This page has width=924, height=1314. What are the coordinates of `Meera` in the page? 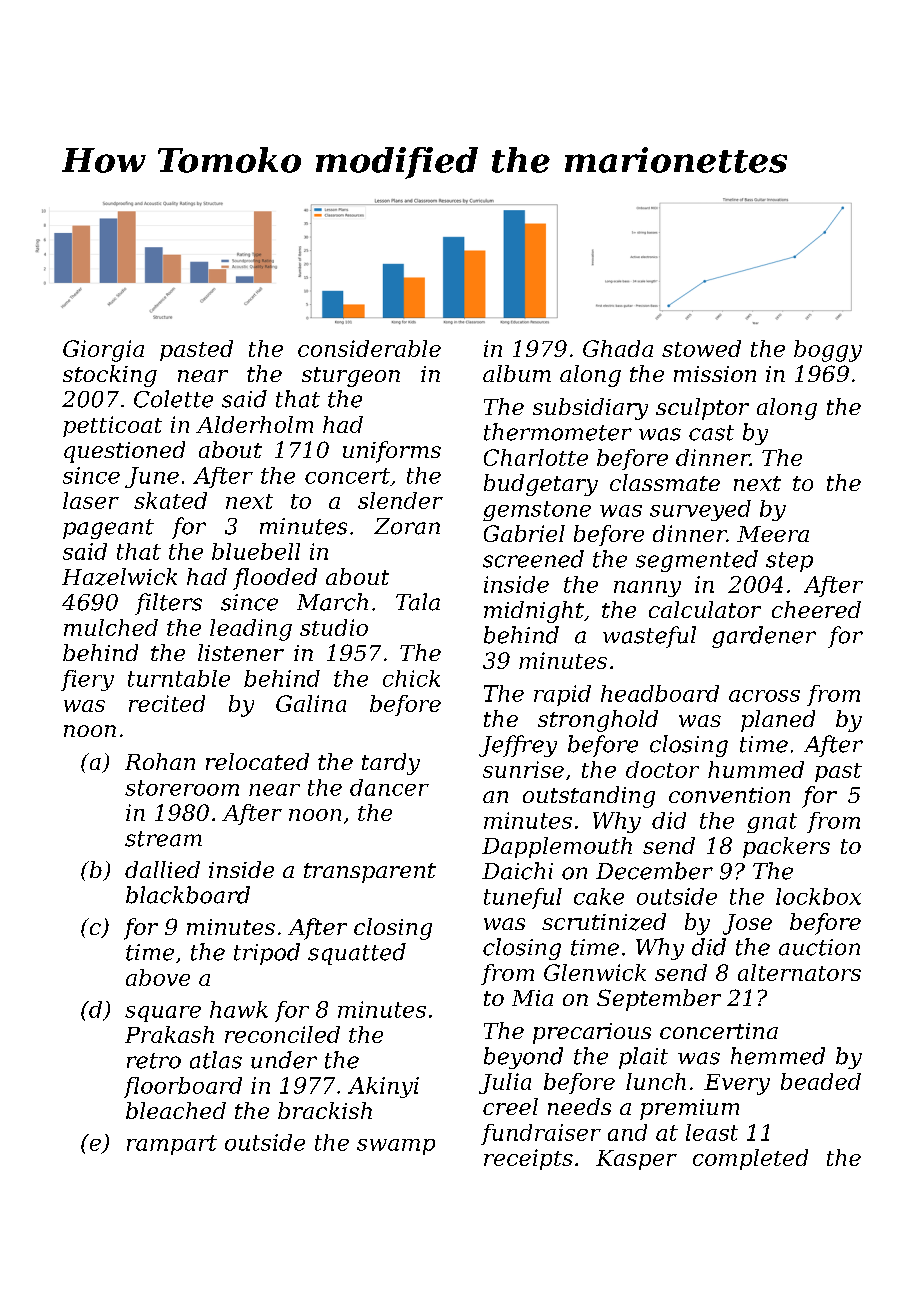 It's located at (773, 534).
